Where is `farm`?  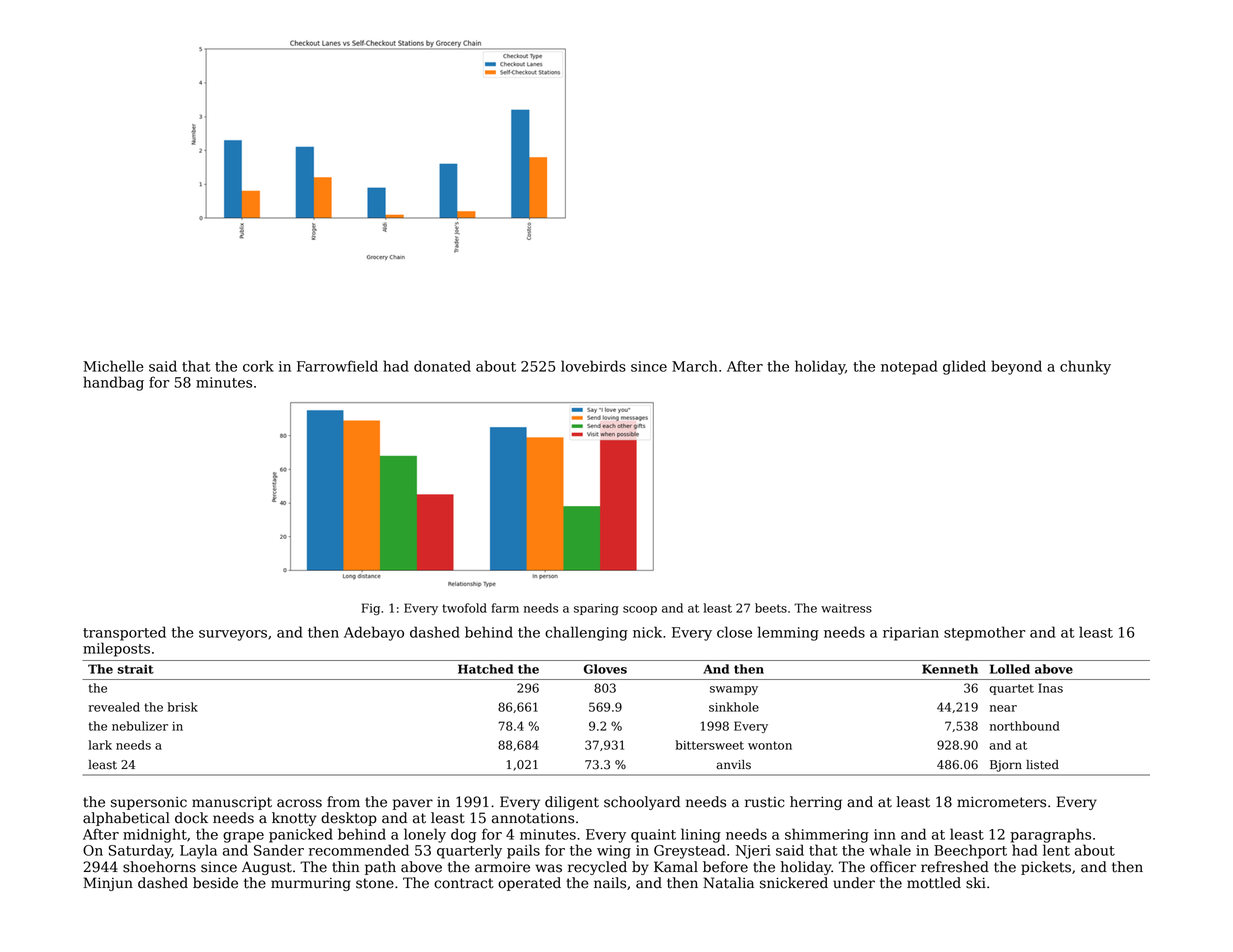
farm is located at coordinates (505, 608).
